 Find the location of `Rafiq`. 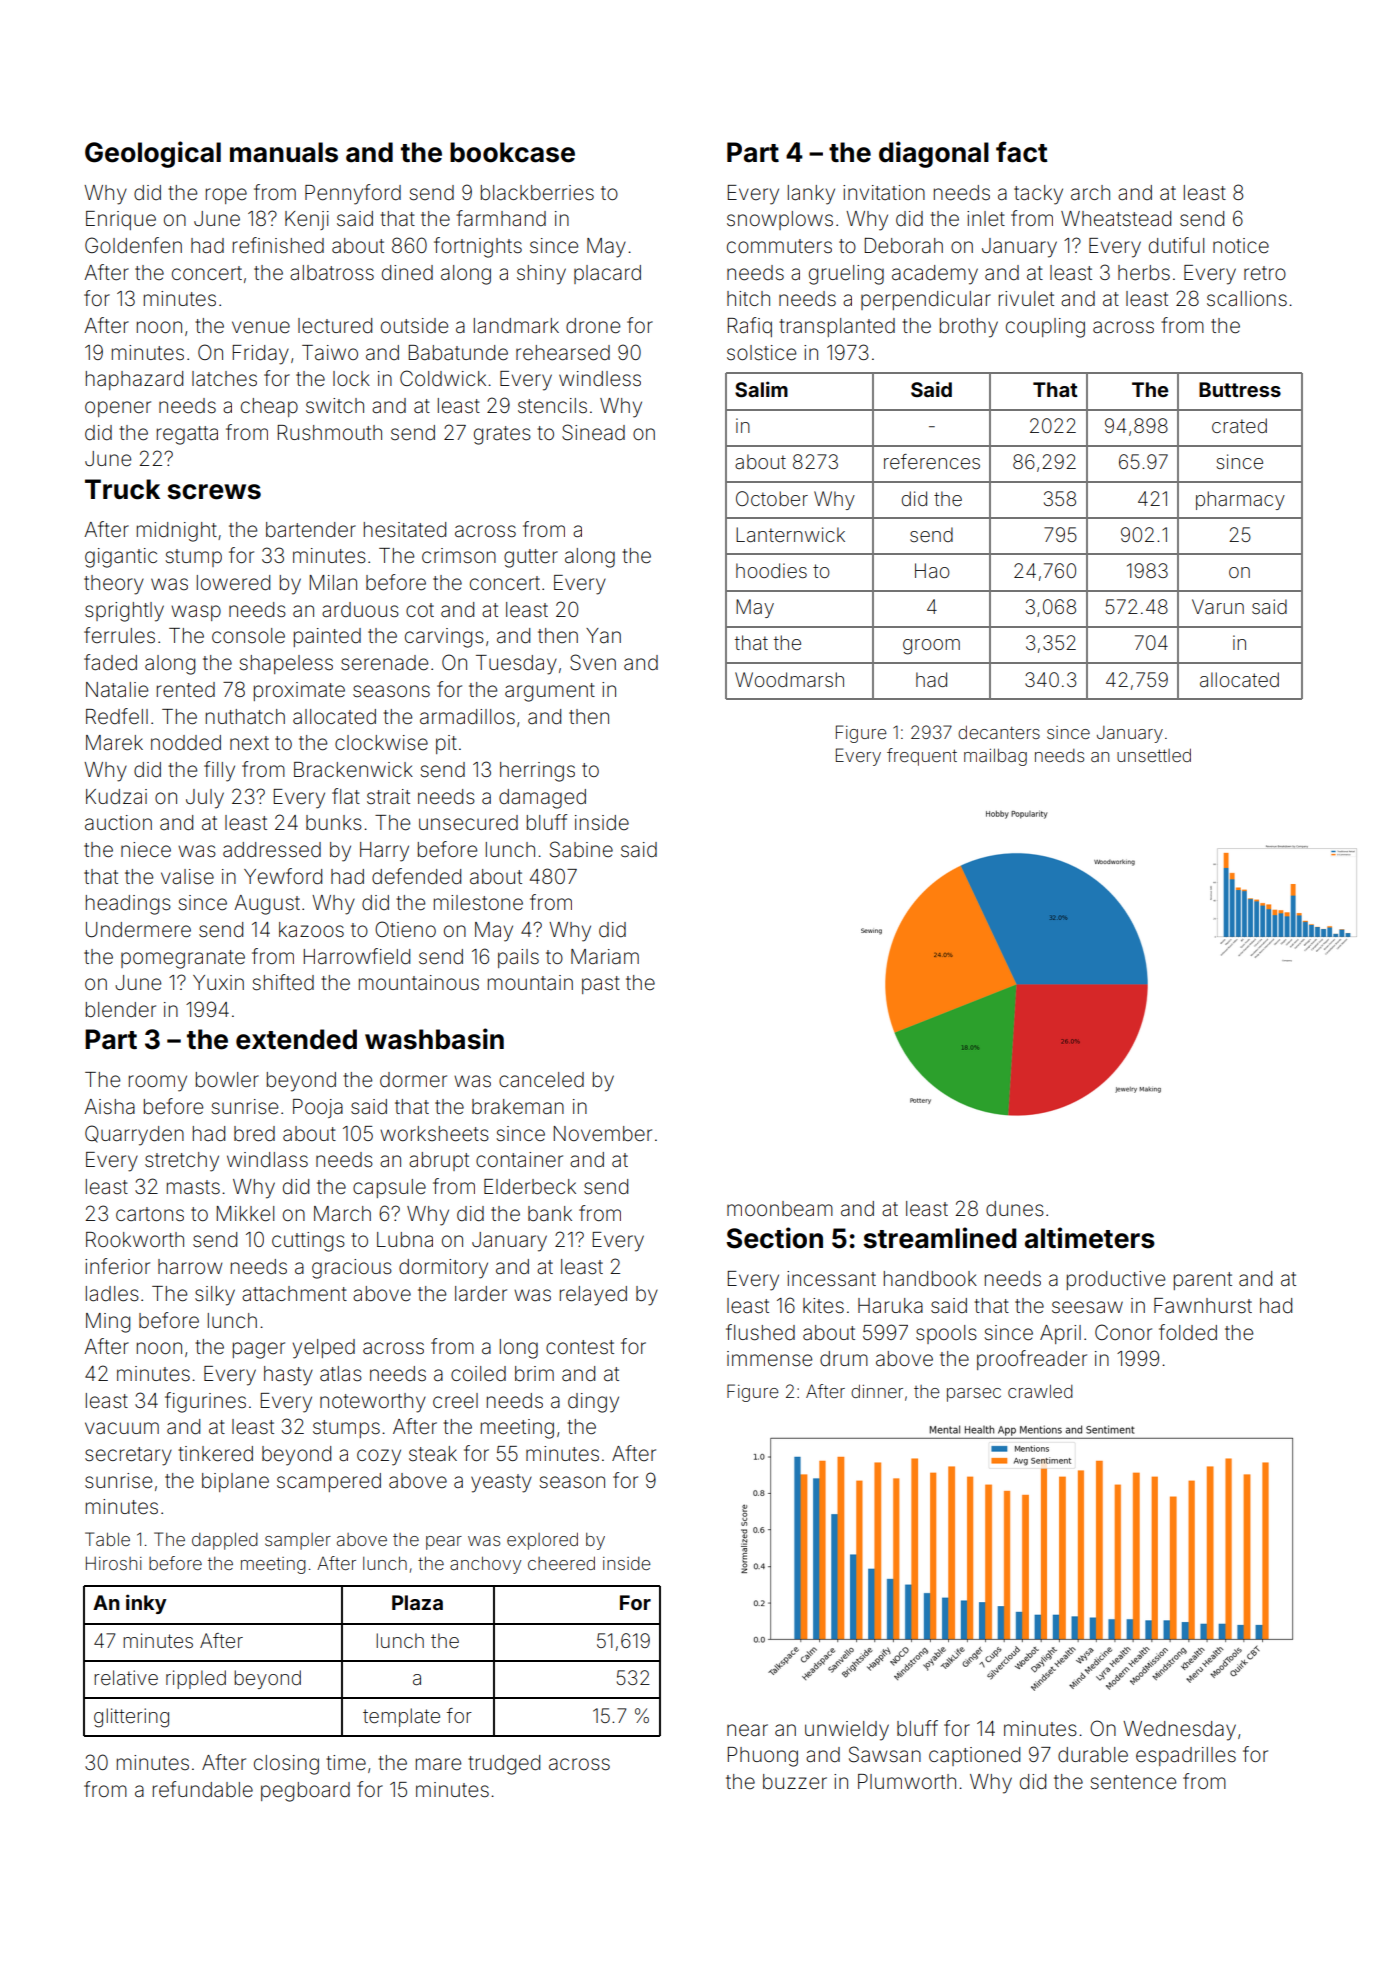

Rafiq is located at coordinates (750, 327).
